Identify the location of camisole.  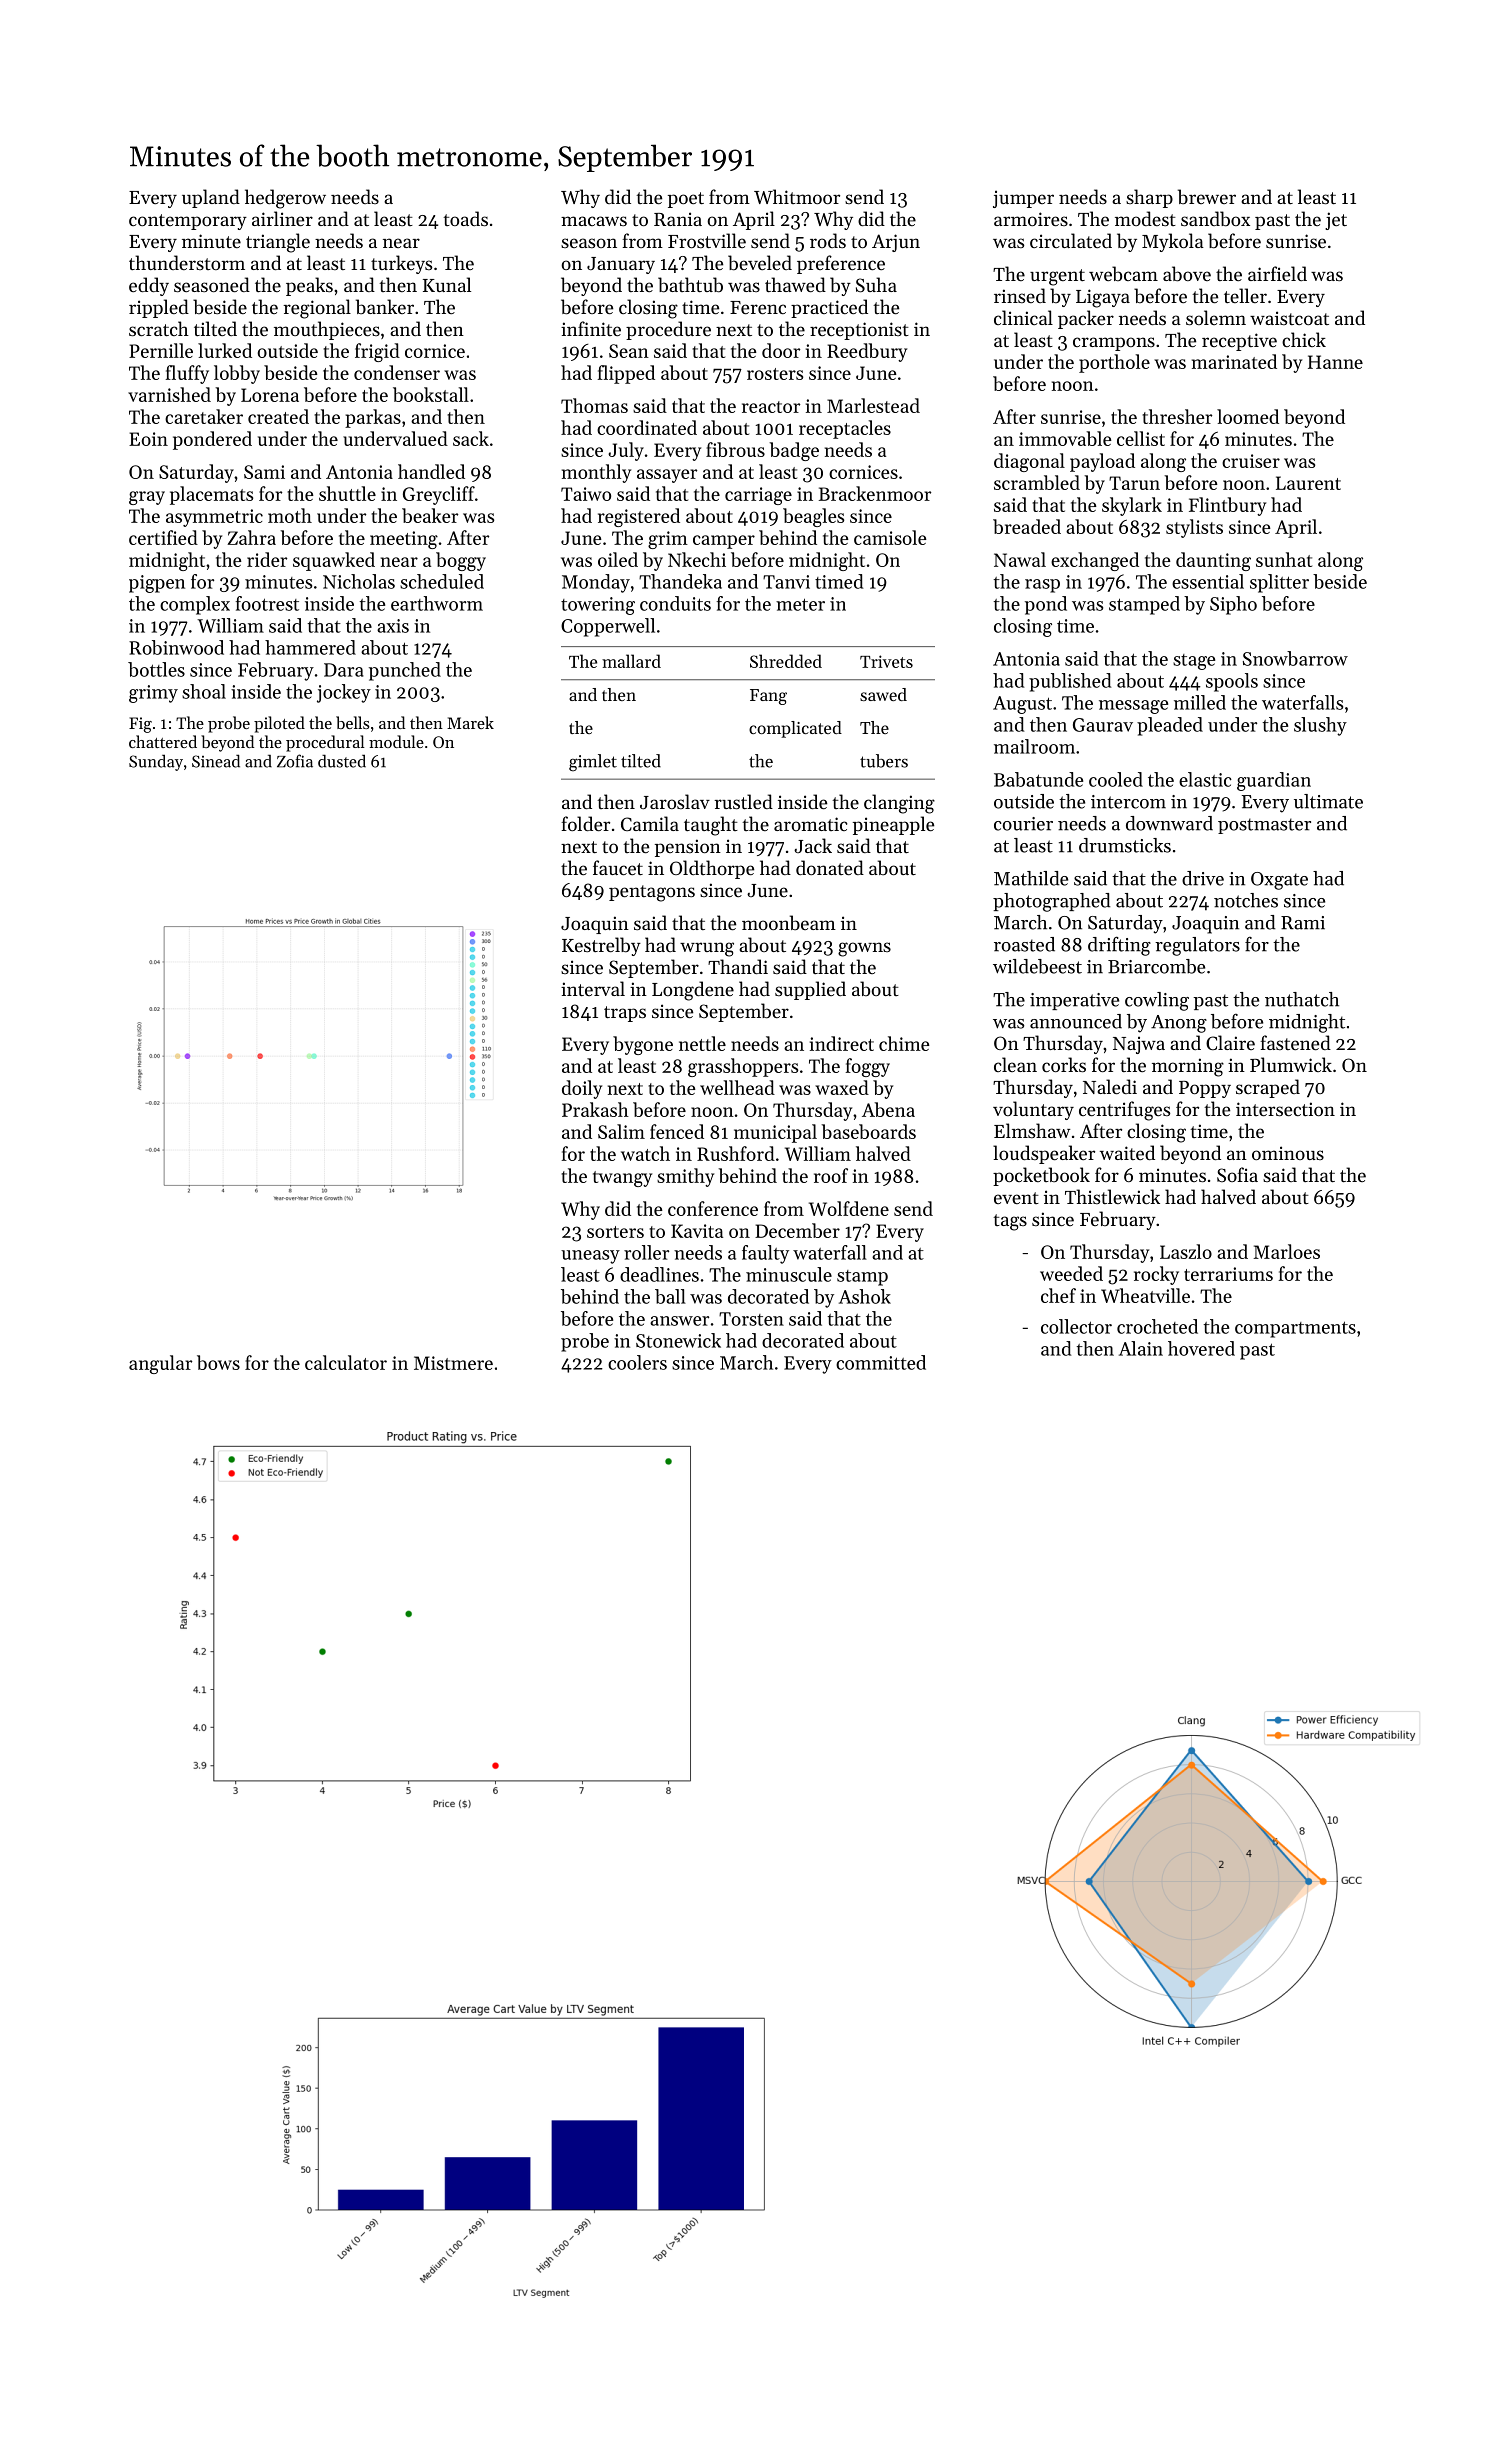
(890, 537).
